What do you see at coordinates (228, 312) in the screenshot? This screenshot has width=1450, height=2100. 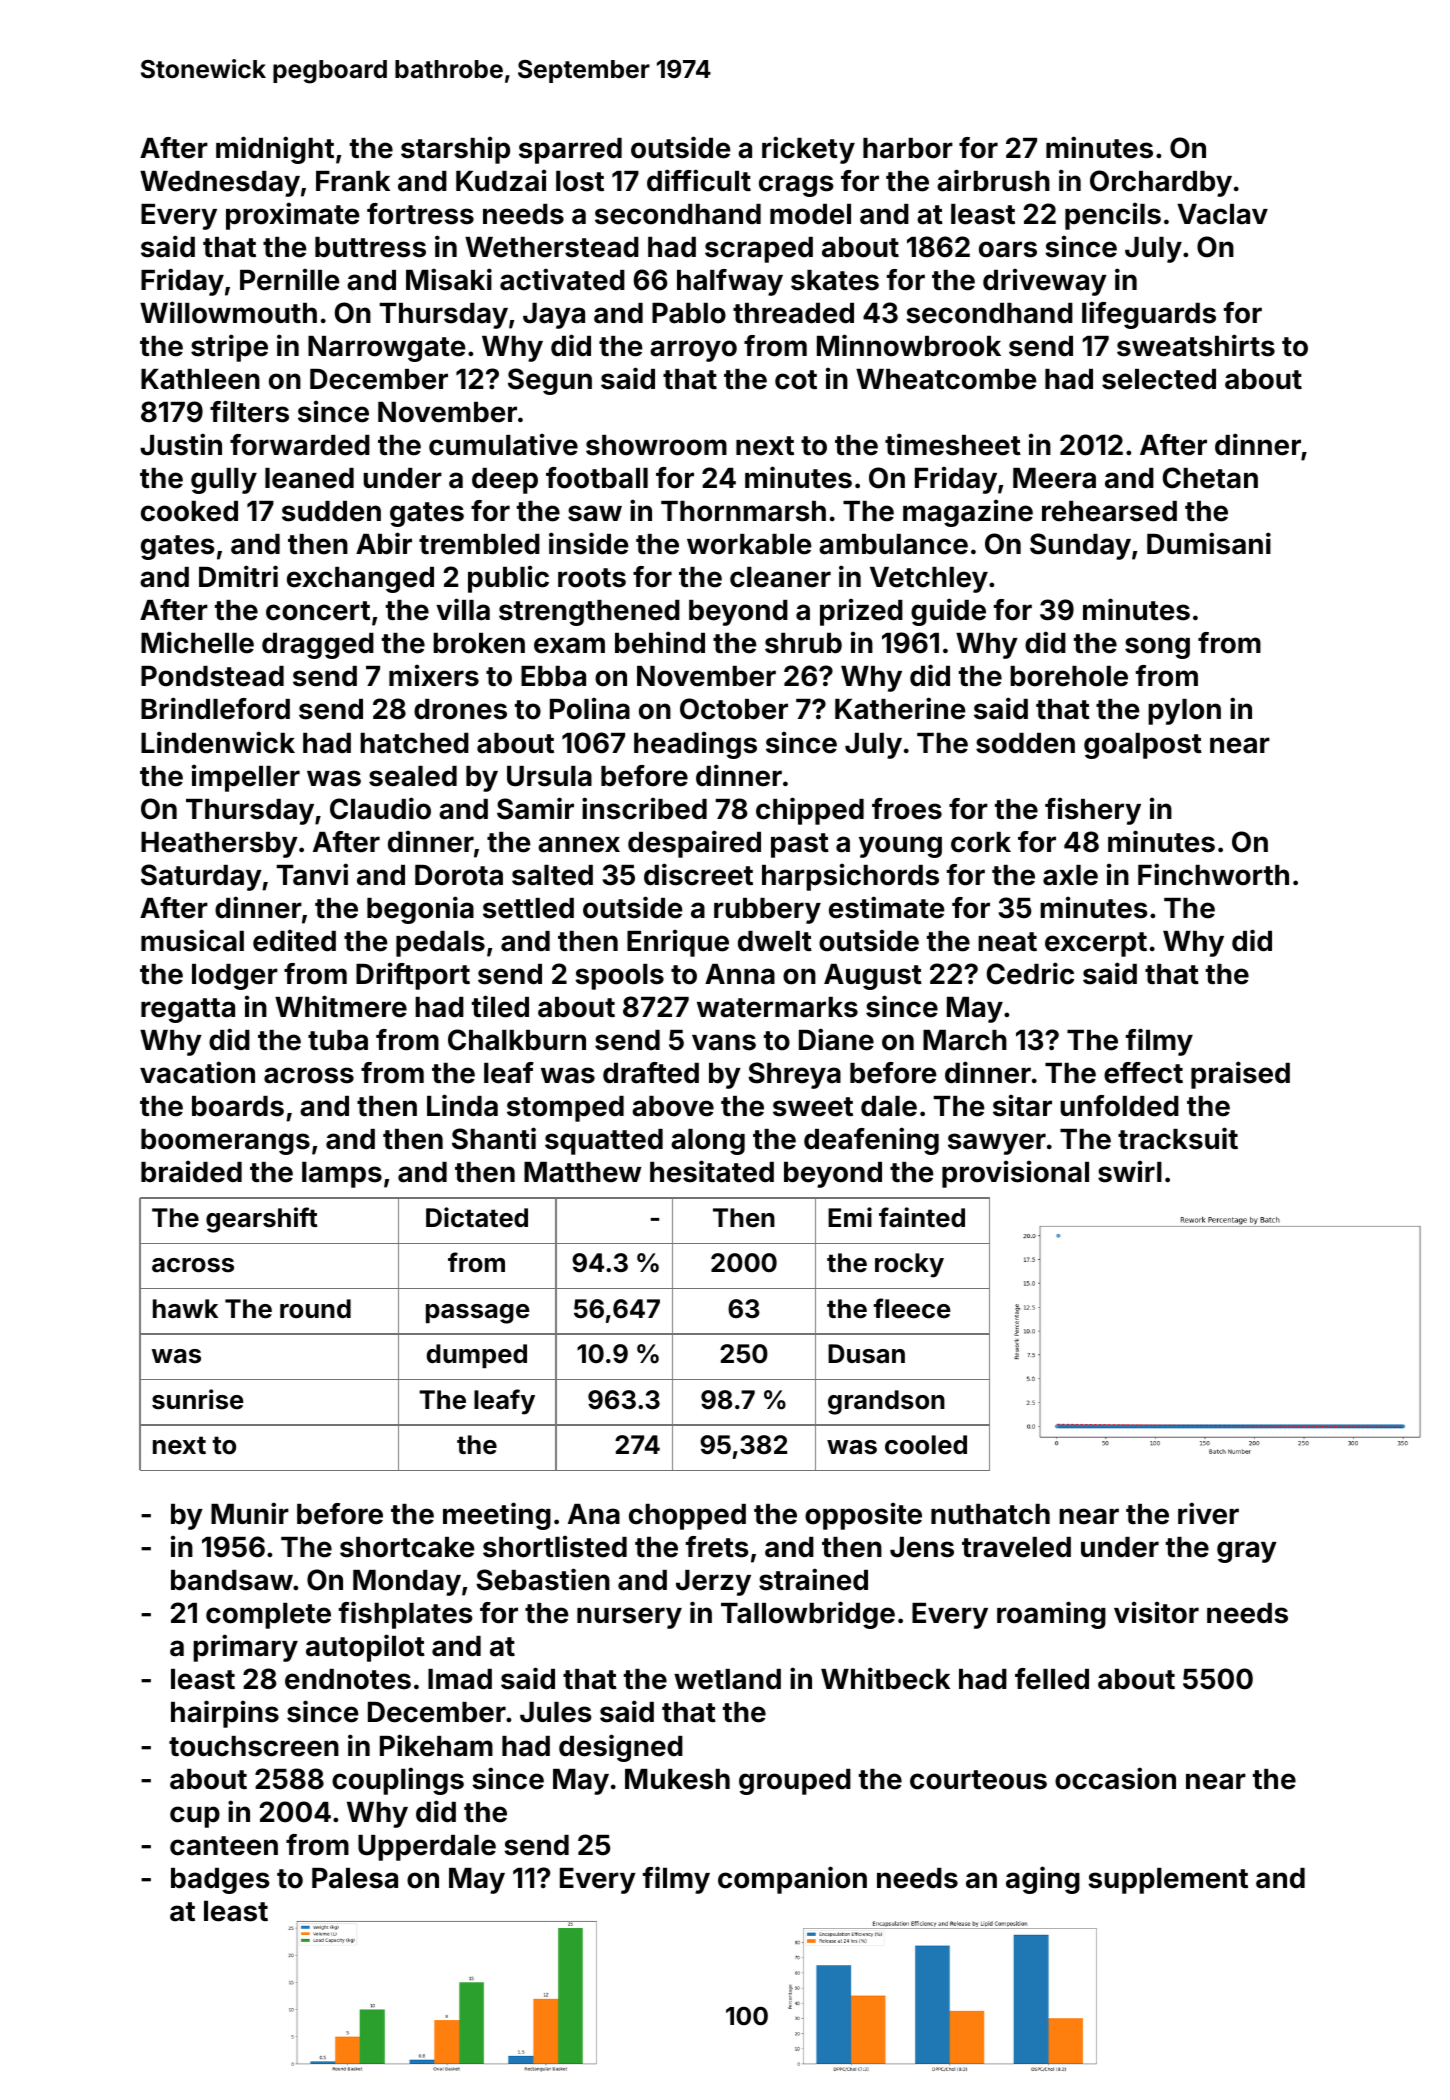 I see `Willowmouth` at bounding box center [228, 312].
